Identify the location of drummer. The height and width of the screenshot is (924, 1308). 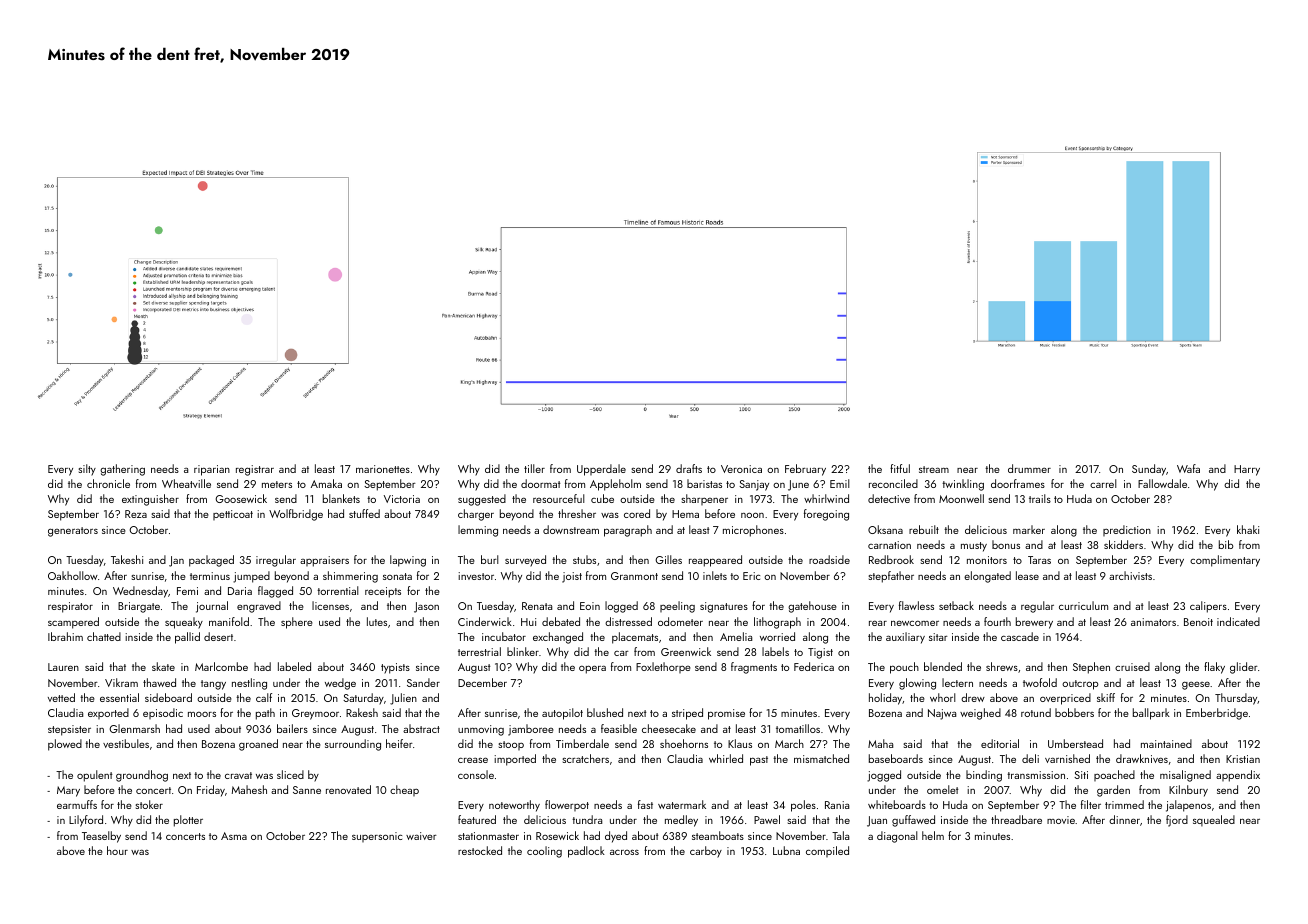
(1029, 468).
